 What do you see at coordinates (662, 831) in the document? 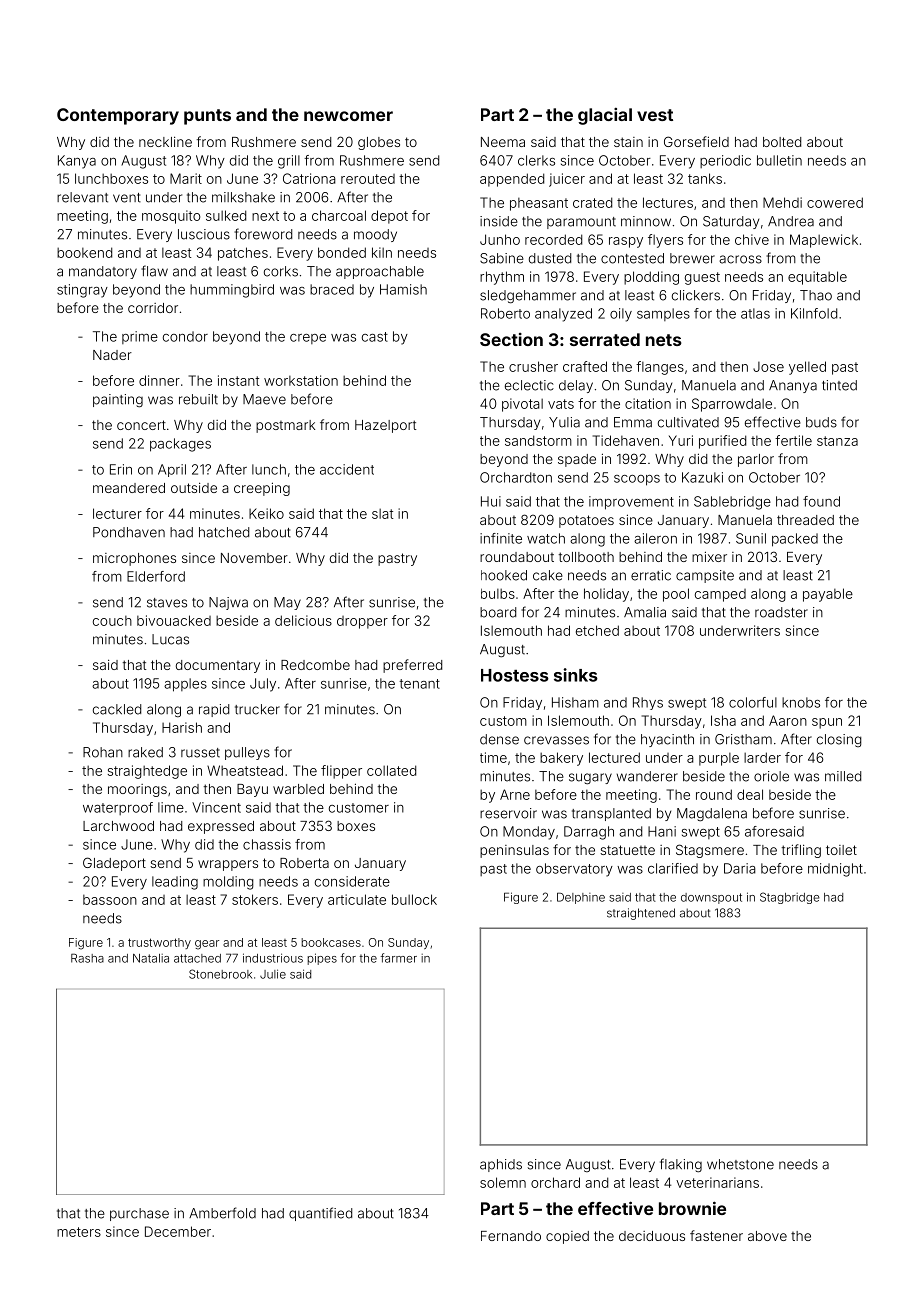
I see `Hani` at bounding box center [662, 831].
